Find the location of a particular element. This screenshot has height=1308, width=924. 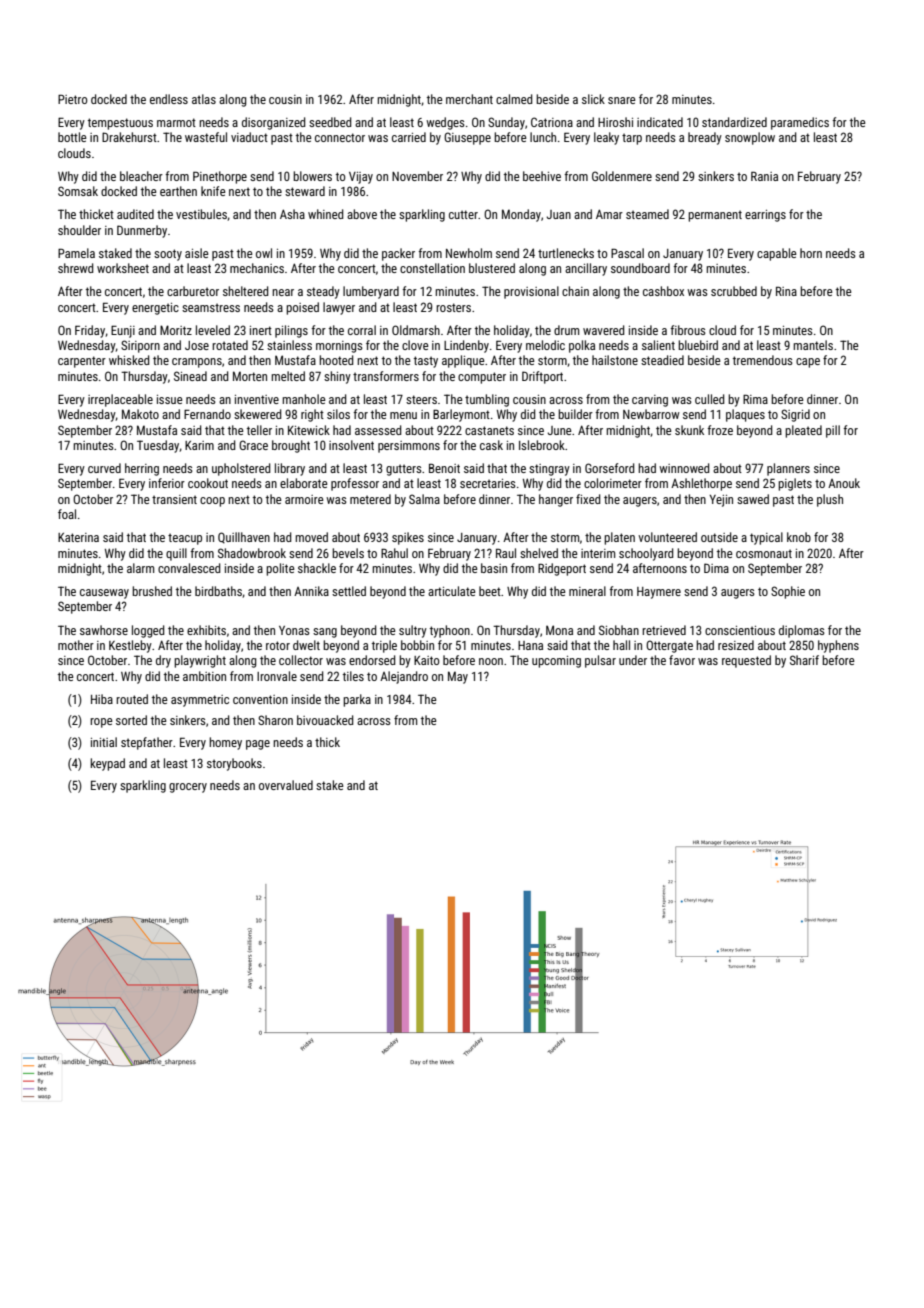

paramedics is located at coordinates (800, 123).
